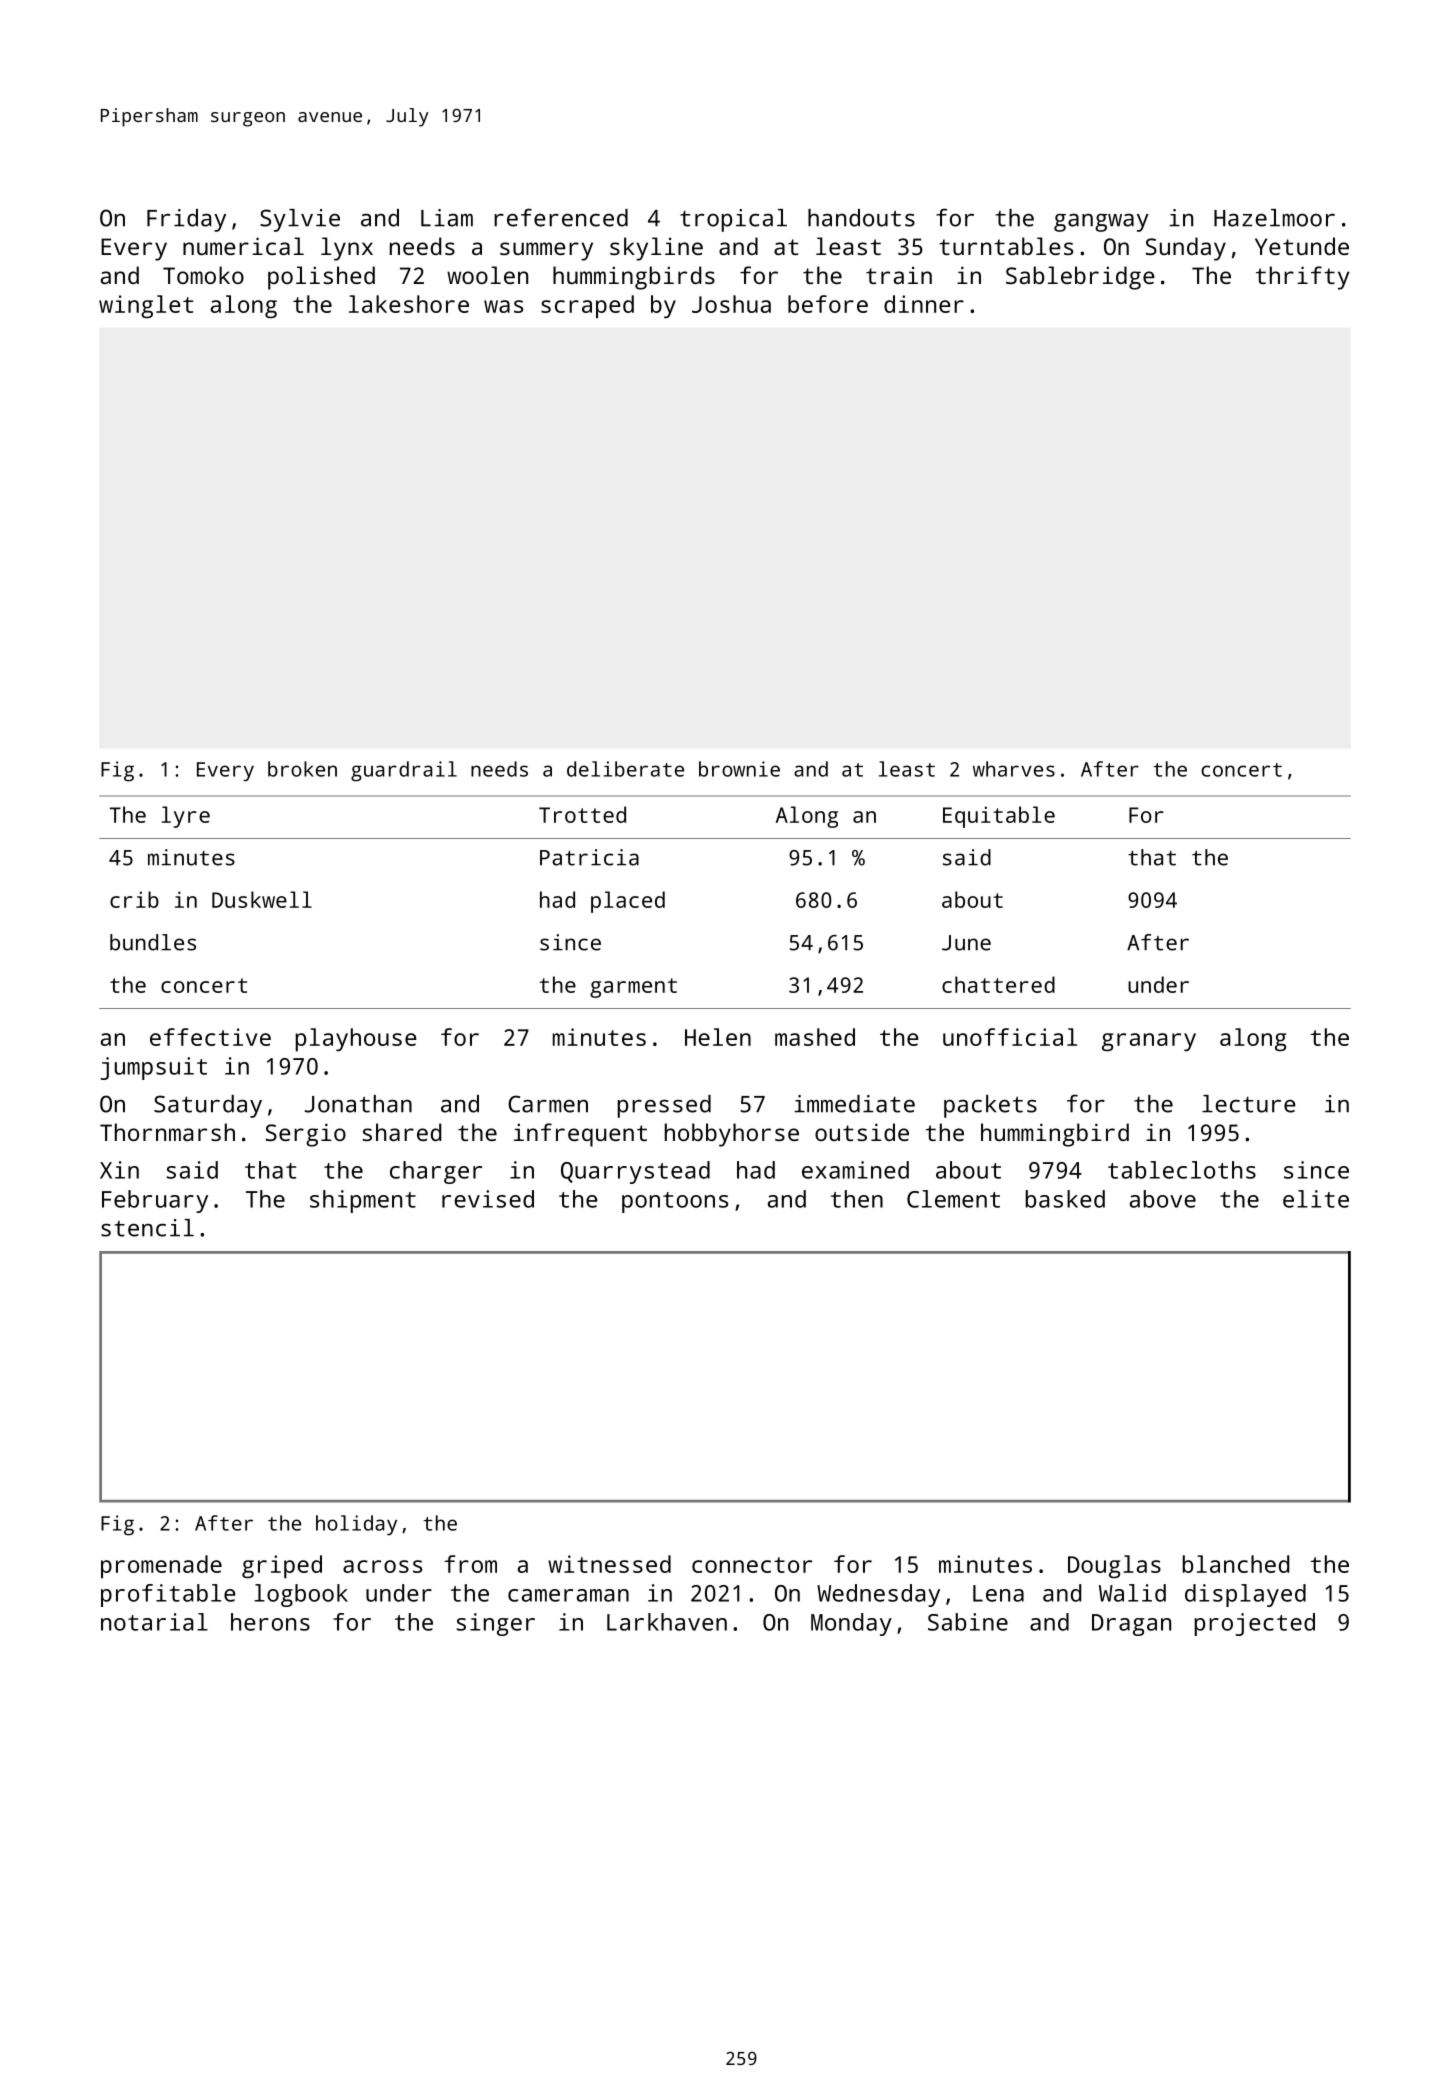 This document has height=2100, width=1450. Describe the element at coordinates (1101, 223) in the document. I see `gangway` at that location.
